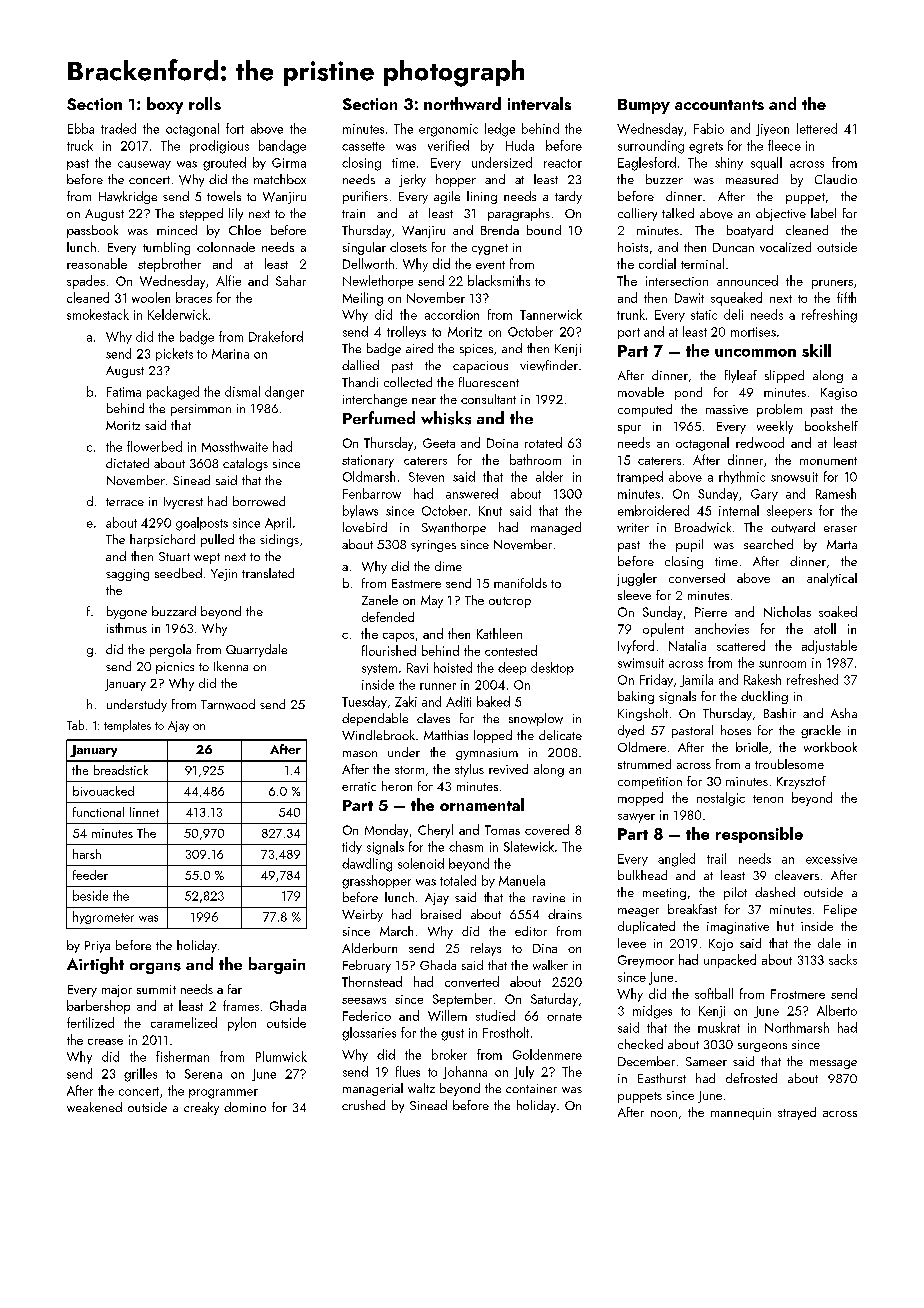 This screenshot has width=924, height=1308. What do you see at coordinates (831, 859) in the screenshot?
I see `excessive` at bounding box center [831, 859].
